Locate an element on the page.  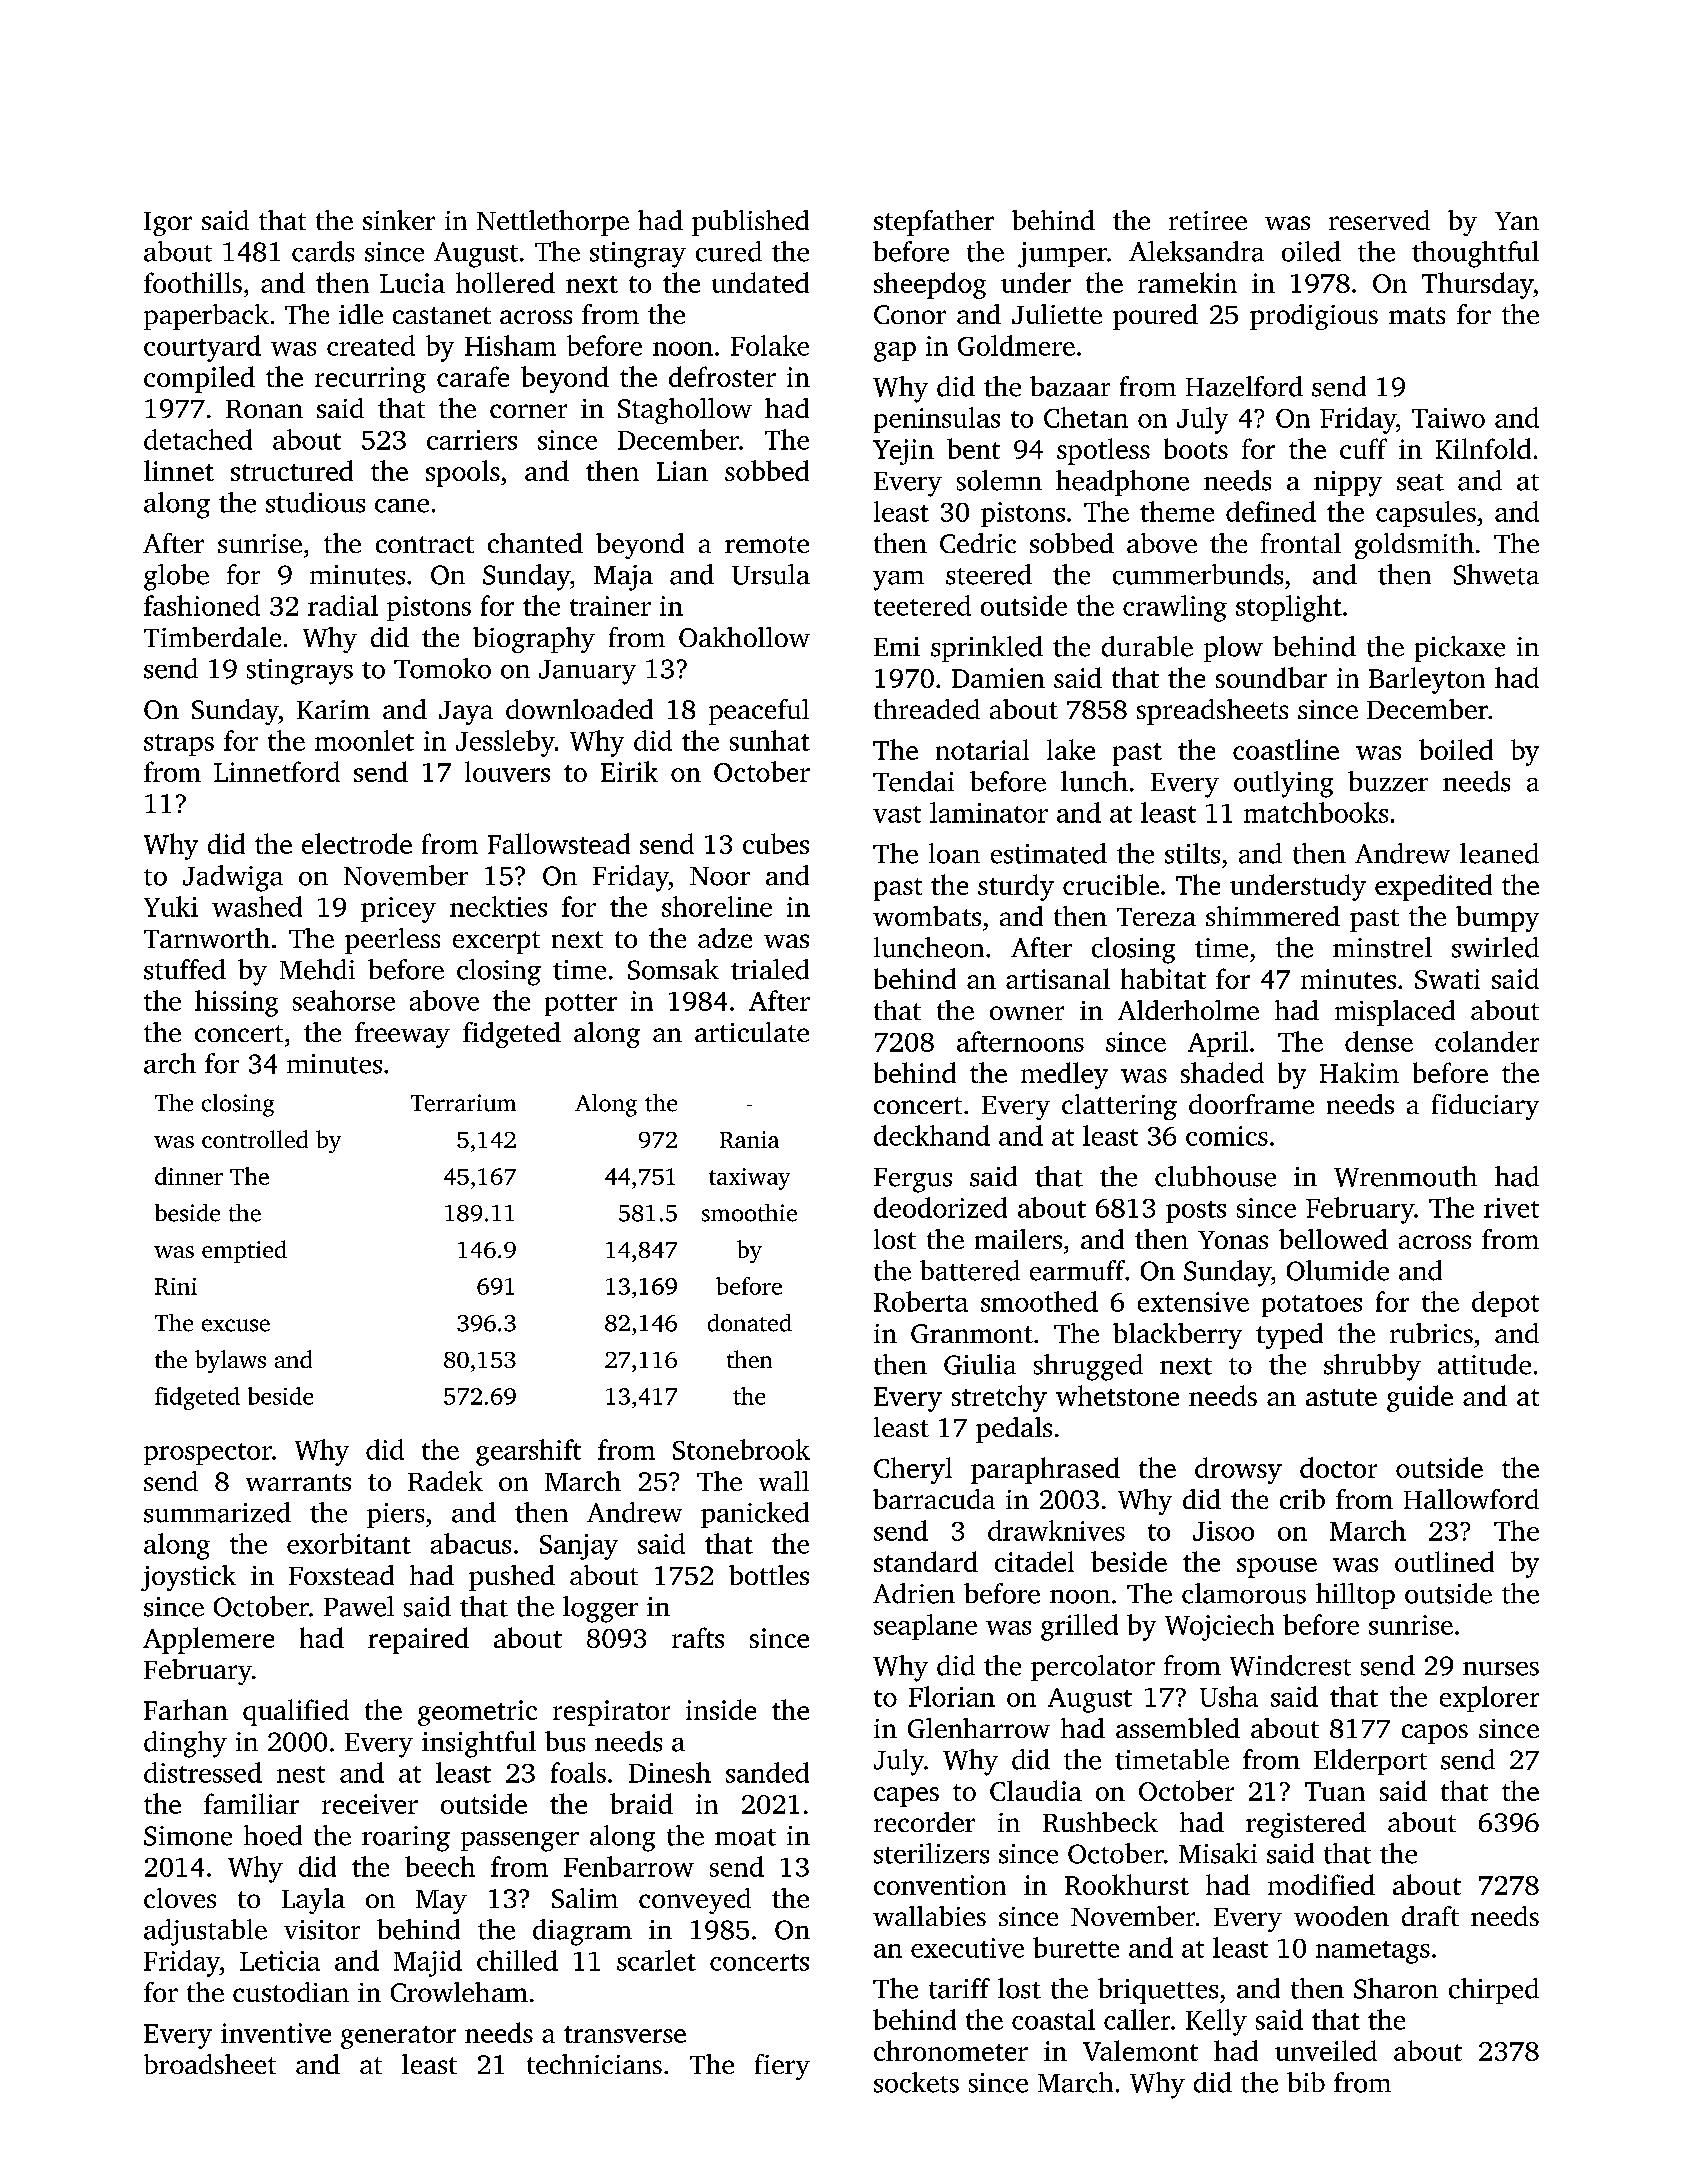
dinner is located at coordinates (189, 1176).
